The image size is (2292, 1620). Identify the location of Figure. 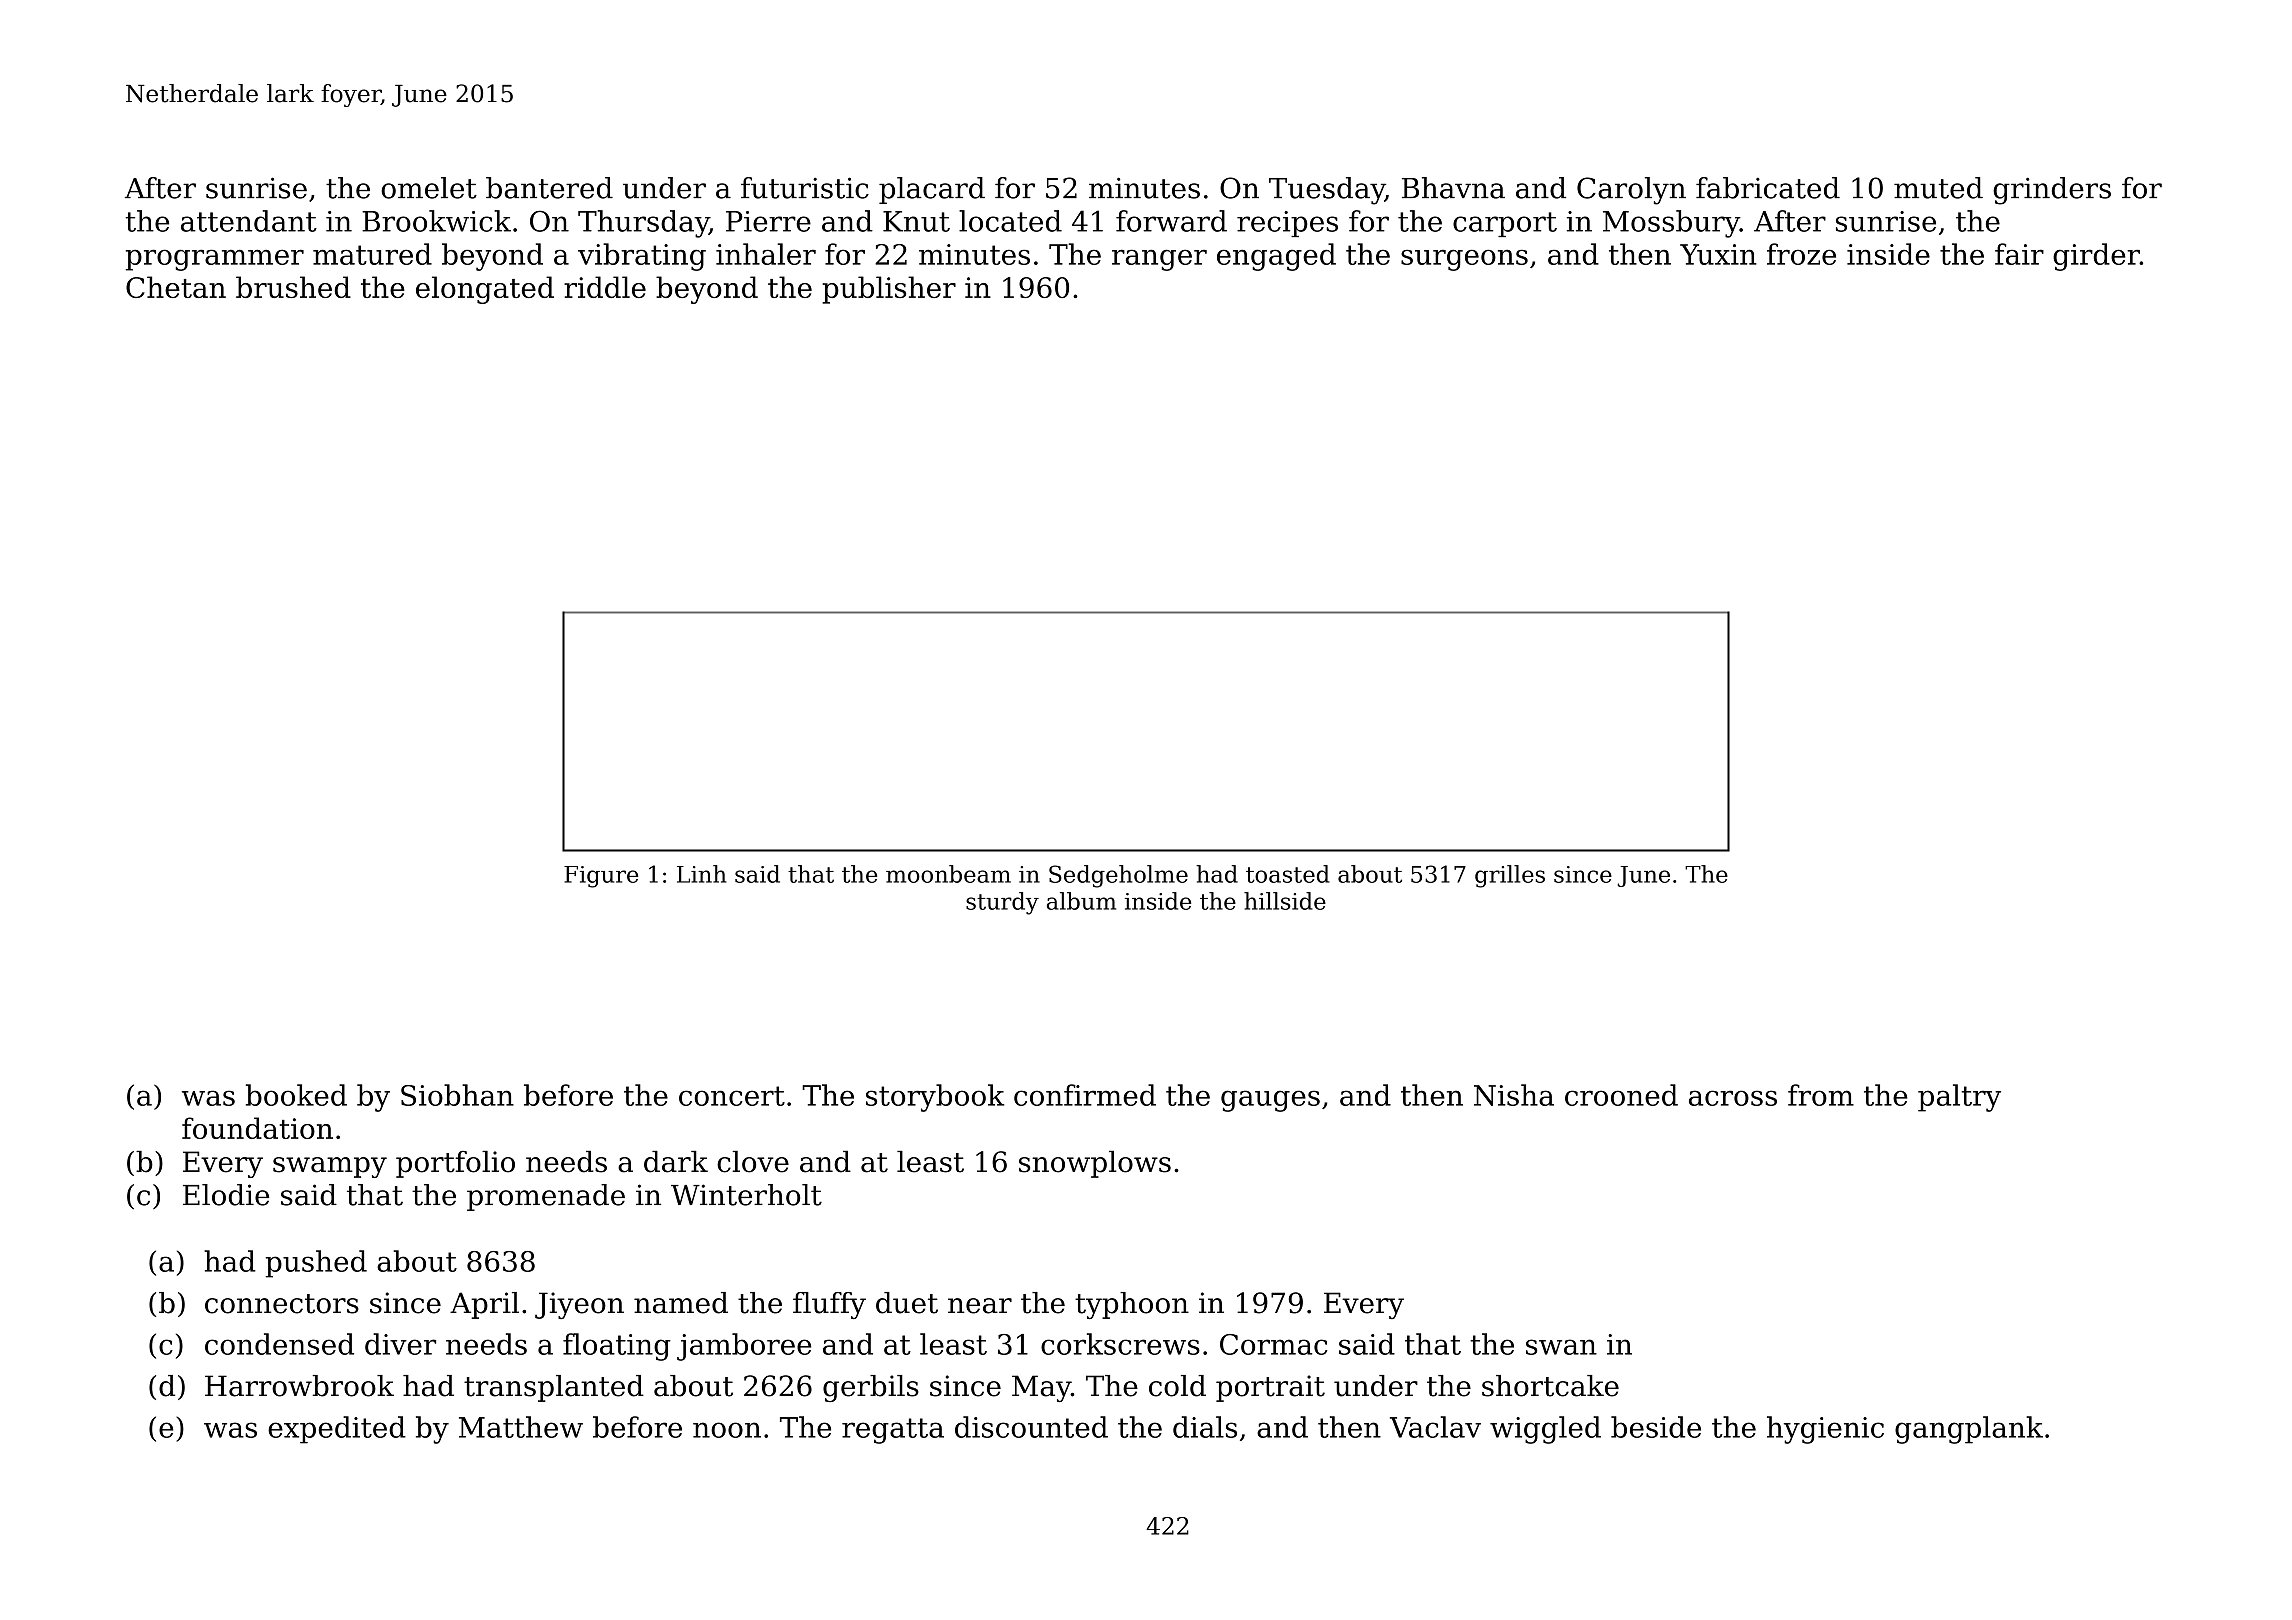
(601, 877).
